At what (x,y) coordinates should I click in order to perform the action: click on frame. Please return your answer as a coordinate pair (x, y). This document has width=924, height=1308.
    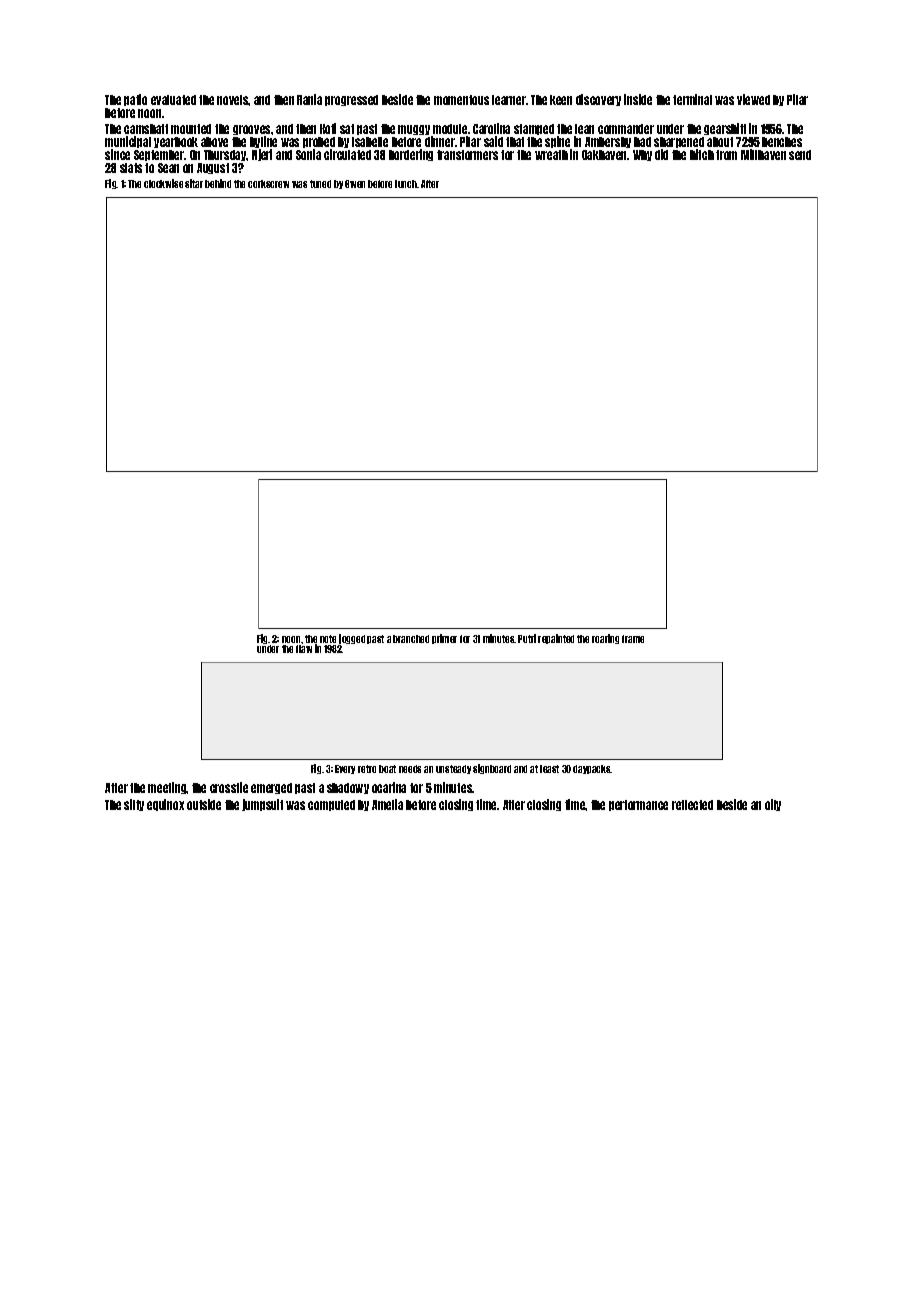
    Looking at the image, I should click on (633, 639).
